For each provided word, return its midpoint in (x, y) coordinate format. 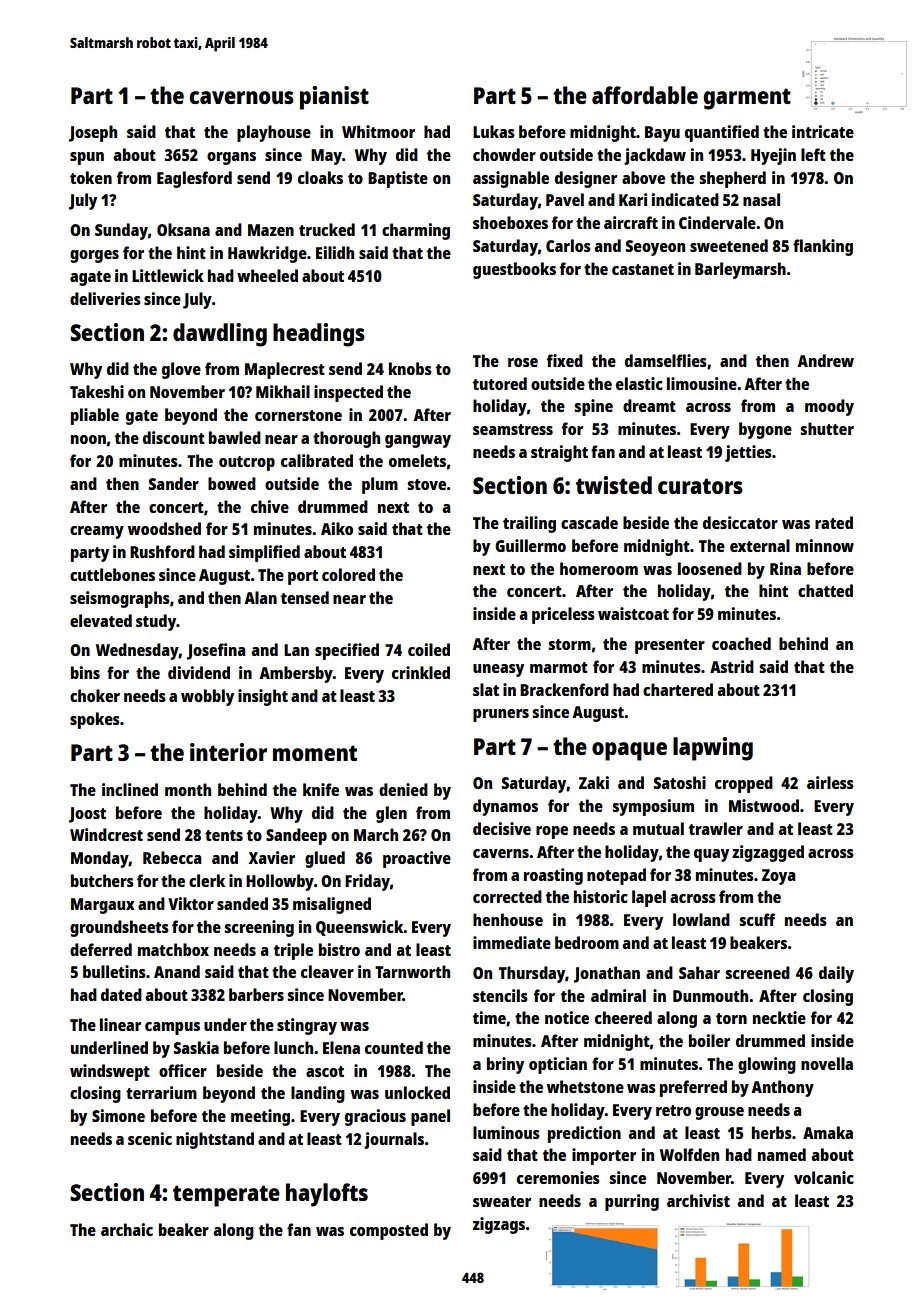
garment (747, 99)
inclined (130, 789)
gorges (94, 256)
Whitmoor (378, 131)
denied (403, 789)
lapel (649, 898)
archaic (127, 1229)
